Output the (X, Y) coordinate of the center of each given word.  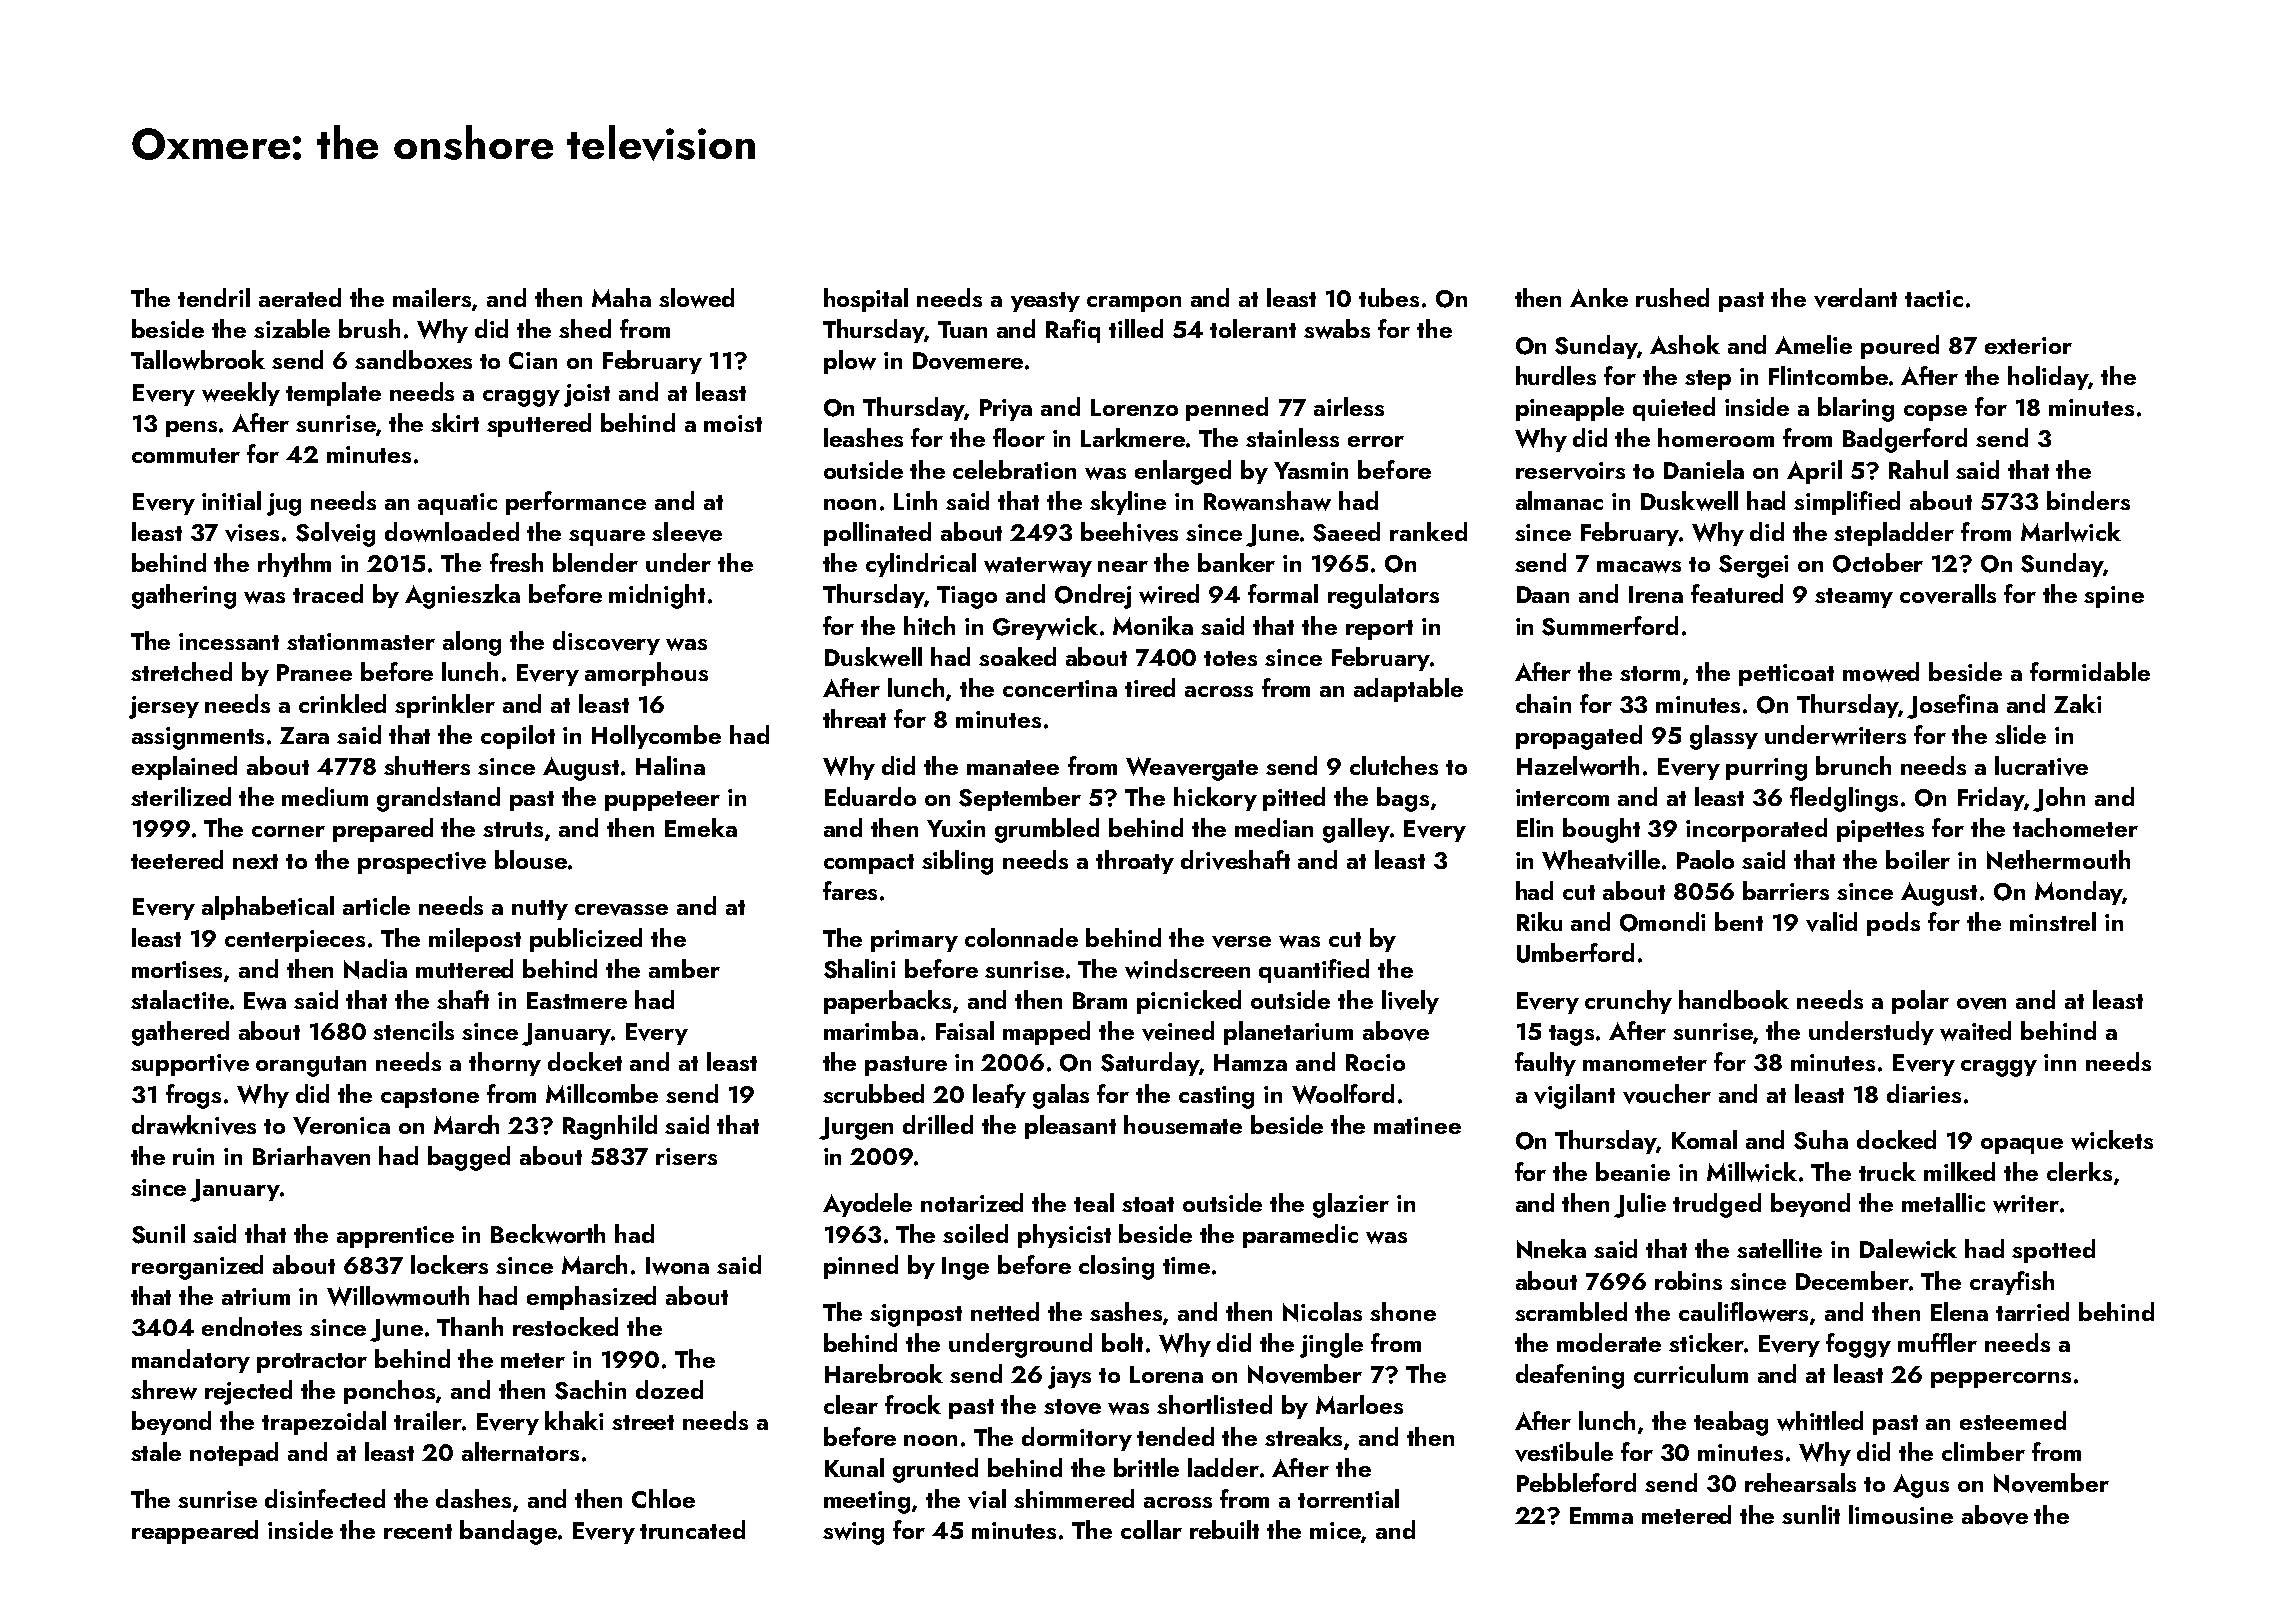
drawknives (194, 1125)
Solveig (335, 534)
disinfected (325, 1498)
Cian (533, 360)
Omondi (1662, 922)
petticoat (1786, 675)
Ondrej (1093, 596)
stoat (1148, 1204)
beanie (1633, 1171)
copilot (518, 737)
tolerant (1253, 328)
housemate (1183, 1124)
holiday (2048, 378)
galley (1356, 830)
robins (1688, 1280)
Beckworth (548, 1234)
